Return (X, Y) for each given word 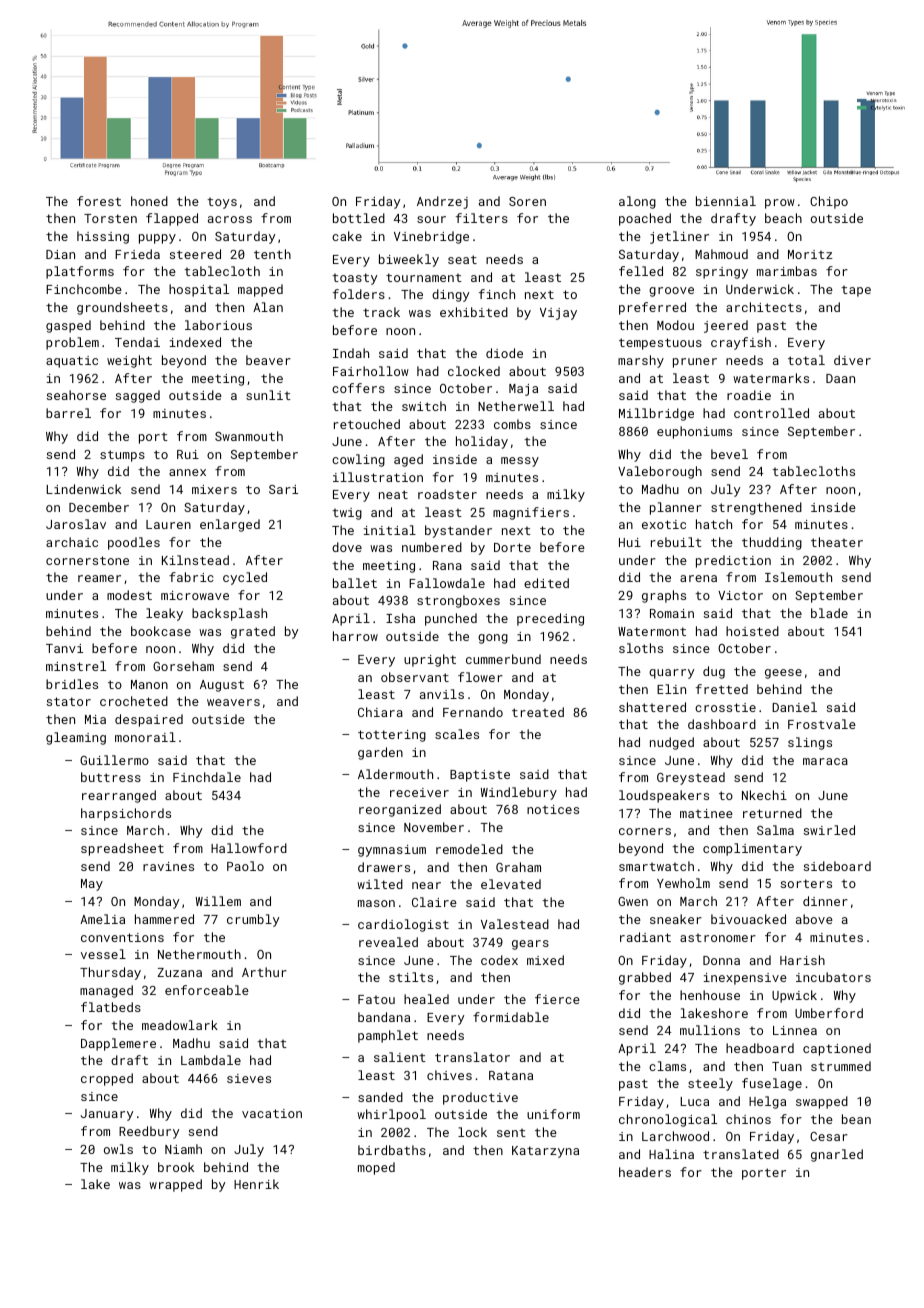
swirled (829, 830)
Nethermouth (199, 954)
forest (99, 201)
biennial (726, 201)
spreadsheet (122, 849)
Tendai (137, 342)
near (426, 885)
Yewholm (683, 883)
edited (546, 583)
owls (118, 1149)
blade (829, 613)
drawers (384, 867)
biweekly (409, 260)
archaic (72, 542)
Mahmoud (721, 254)
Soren (527, 201)
